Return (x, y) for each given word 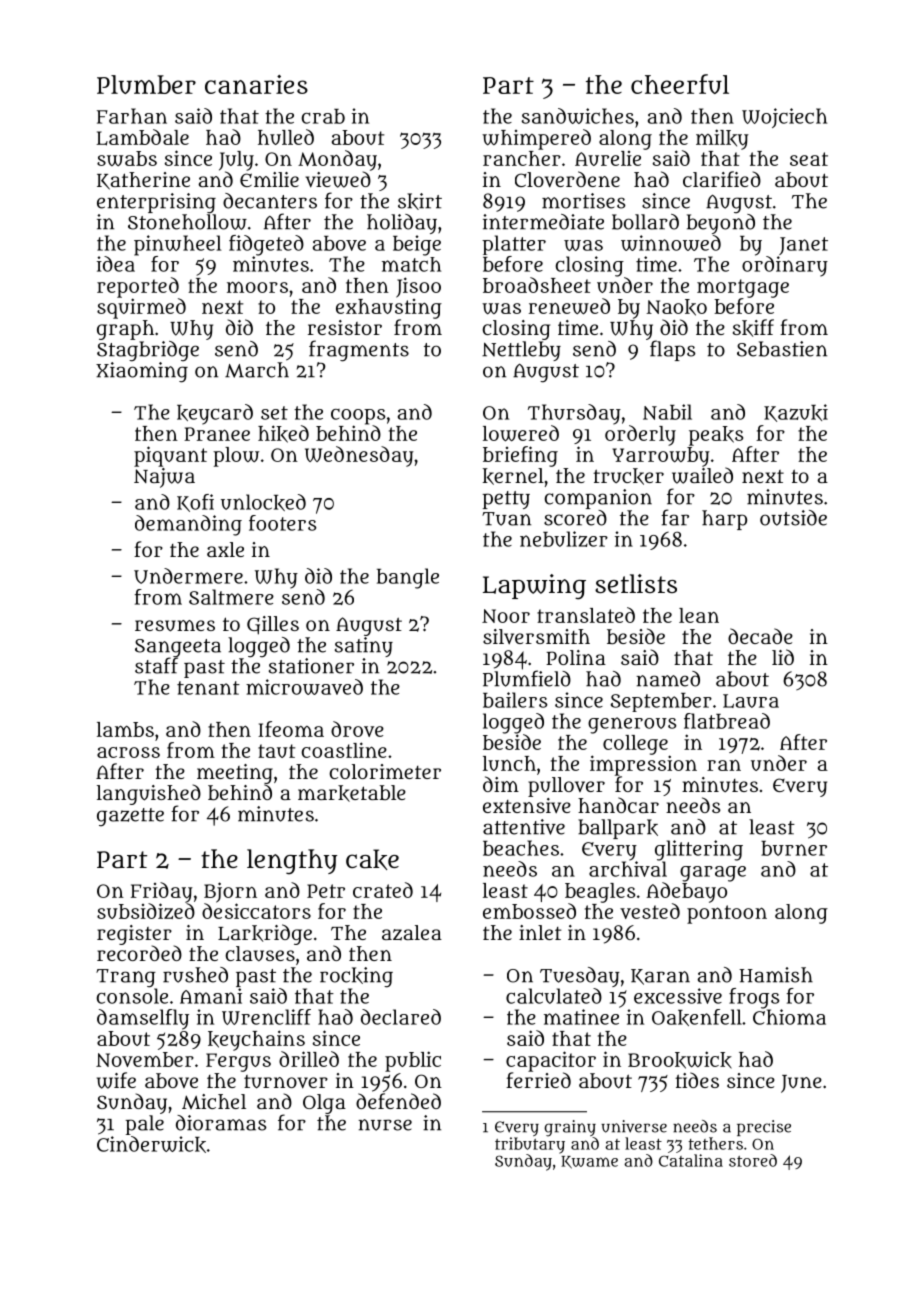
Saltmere (231, 597)
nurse (385, 1125)
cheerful (680, 84)
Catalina (691, 1160)
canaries (256, 84)
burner (794, 848)
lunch (509, 763)
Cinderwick (151, 1144)
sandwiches (577, 116)
